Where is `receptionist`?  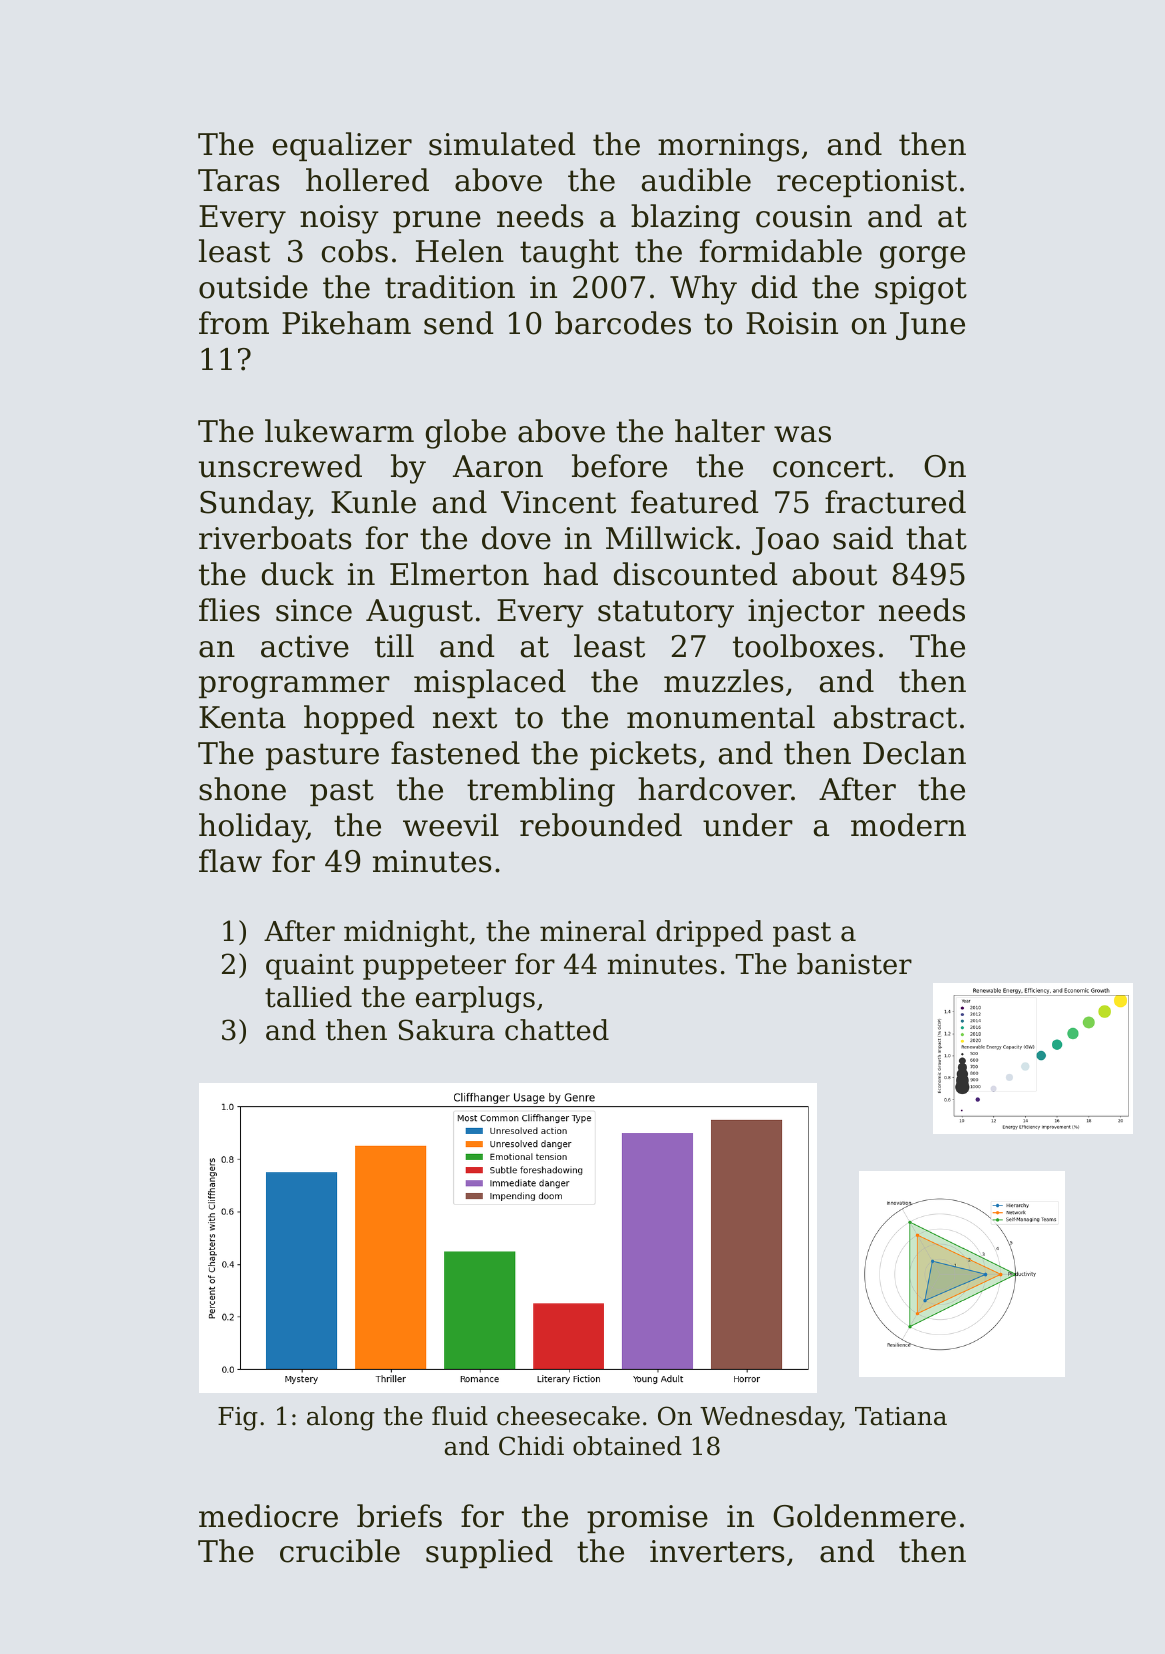 receptionist is located at coordinates (867, 183).
